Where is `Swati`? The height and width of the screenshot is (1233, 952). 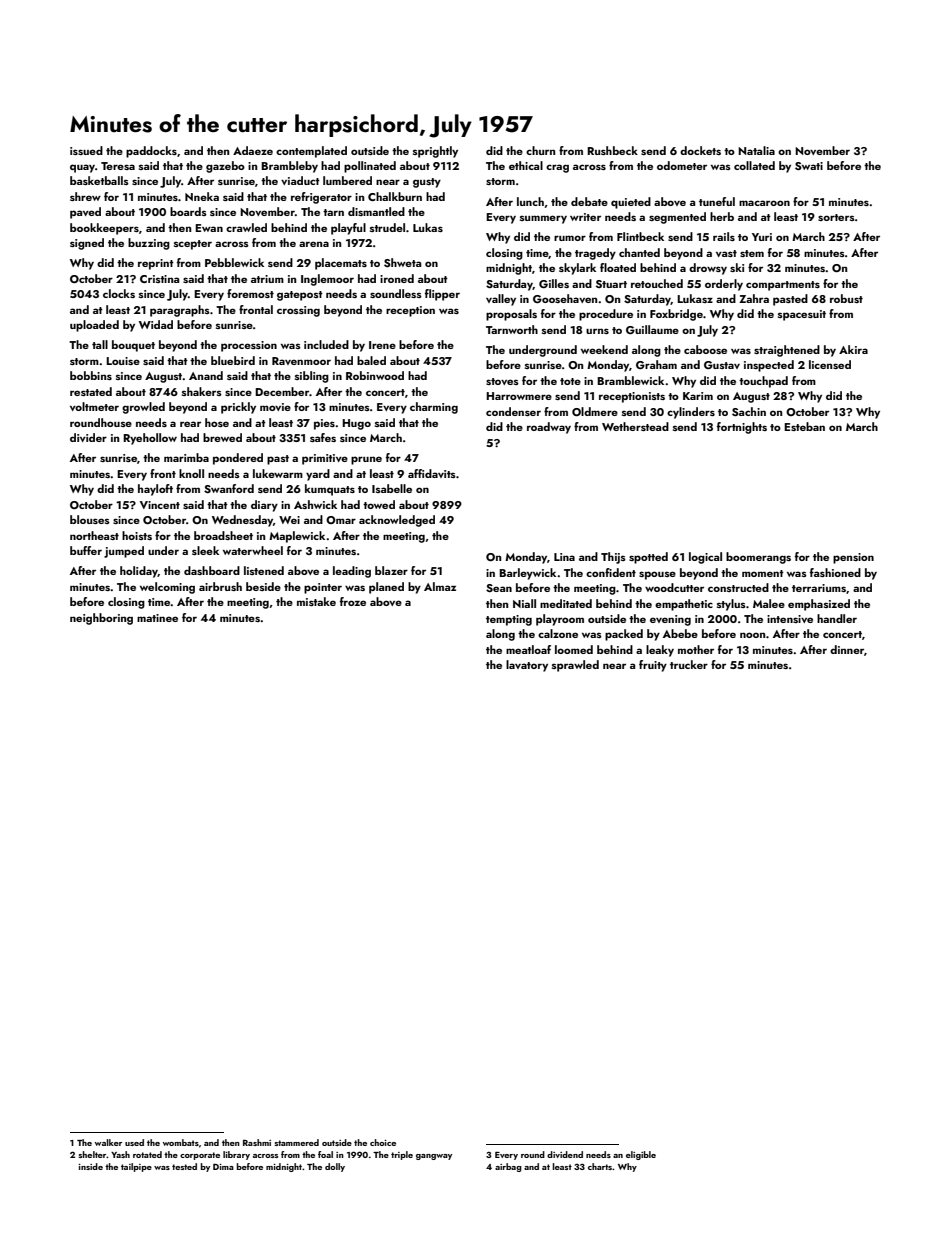
Swati is located at coordinates (809, 166).
